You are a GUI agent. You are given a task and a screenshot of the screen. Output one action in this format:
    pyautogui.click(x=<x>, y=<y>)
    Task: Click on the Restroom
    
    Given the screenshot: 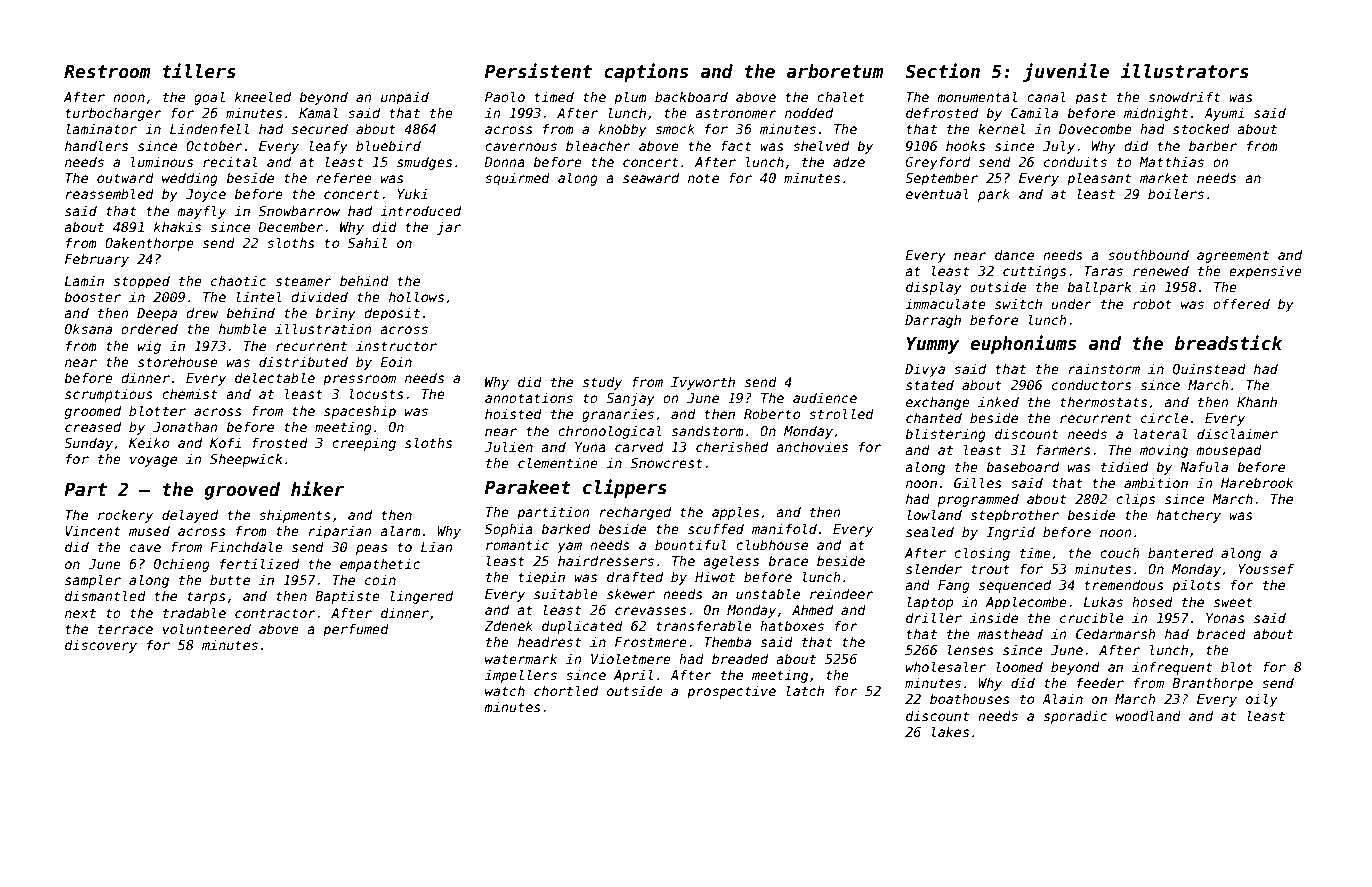 What is the action you would take?
    pyautogui.click(x=107, y=72)
